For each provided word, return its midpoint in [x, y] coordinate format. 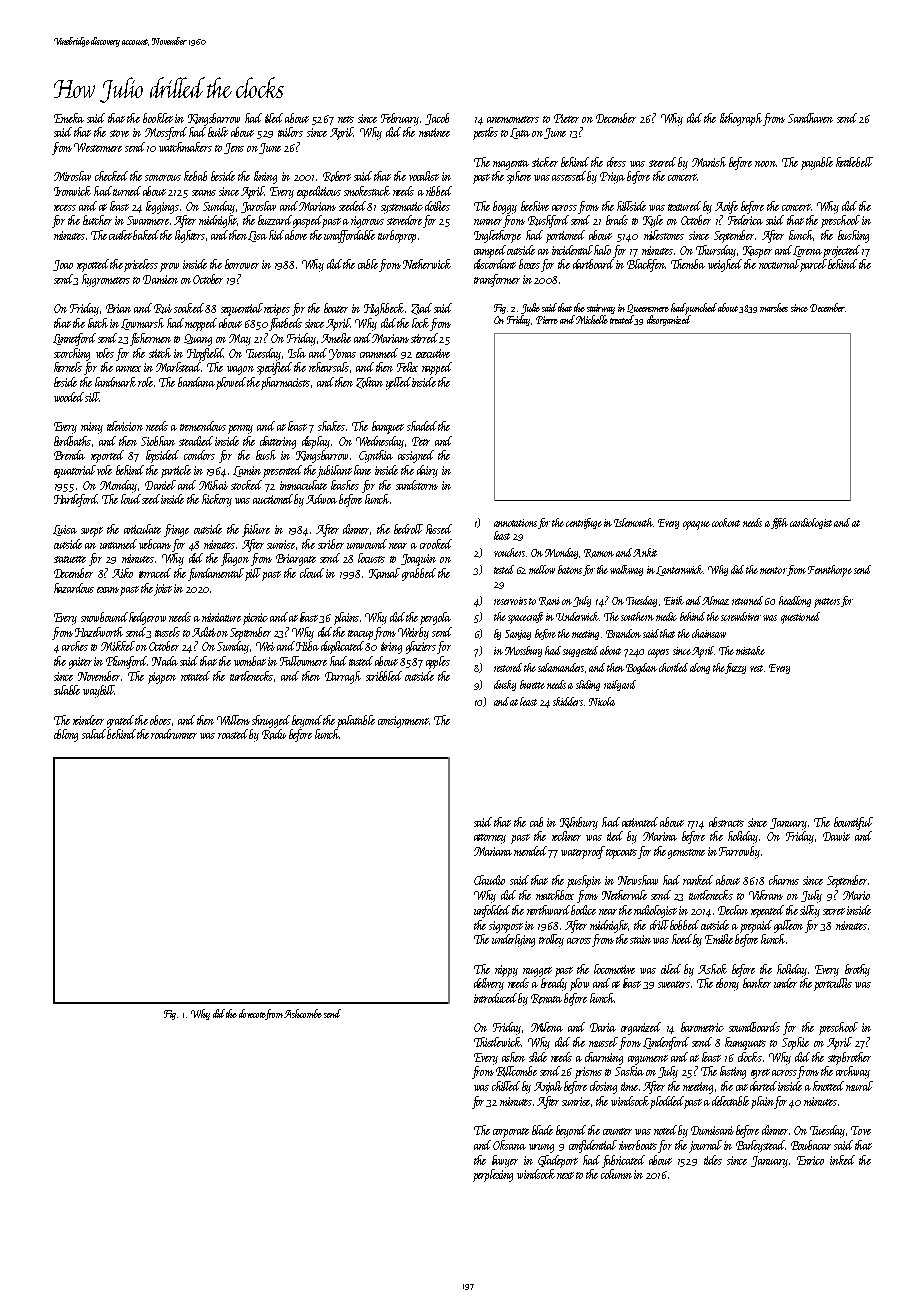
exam [108, 590]
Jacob [437, 119]
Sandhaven [810, 118]
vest [756, 668]
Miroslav [72, 176]
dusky [505, 685]
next [565, 1175]
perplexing [493, 1175]
